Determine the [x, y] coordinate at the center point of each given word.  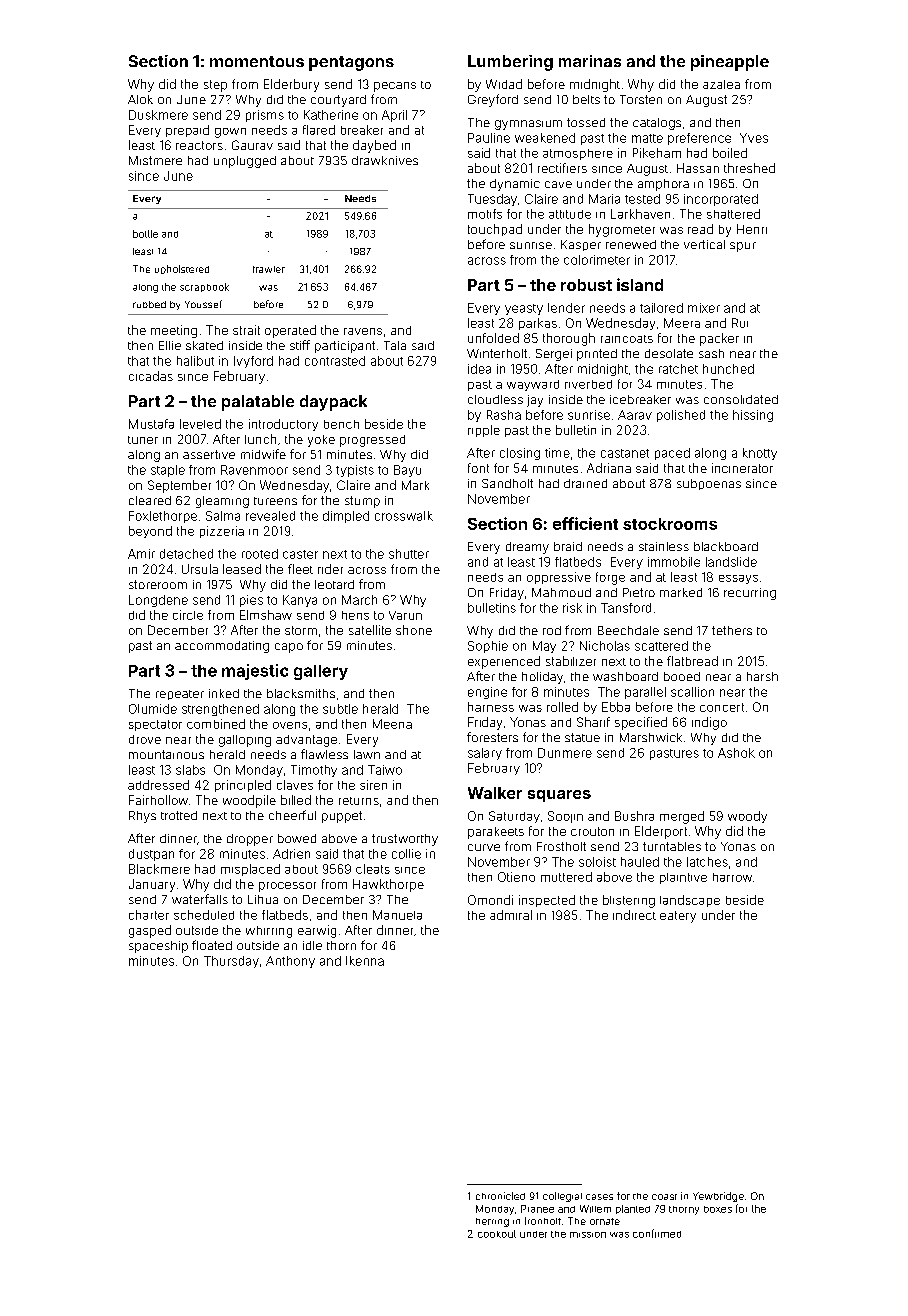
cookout [497, 1234]
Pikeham [657, 153]
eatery [678, 917]
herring [492, 1222]
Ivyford [253, 362]
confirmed [657, 1233]
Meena [392, 724]
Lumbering [510, 63]
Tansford [626, 608]
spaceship [158, 947]
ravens [363, 331]
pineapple [730, 63]
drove [145, 739]
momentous [257, 61]
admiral [511, 915]
